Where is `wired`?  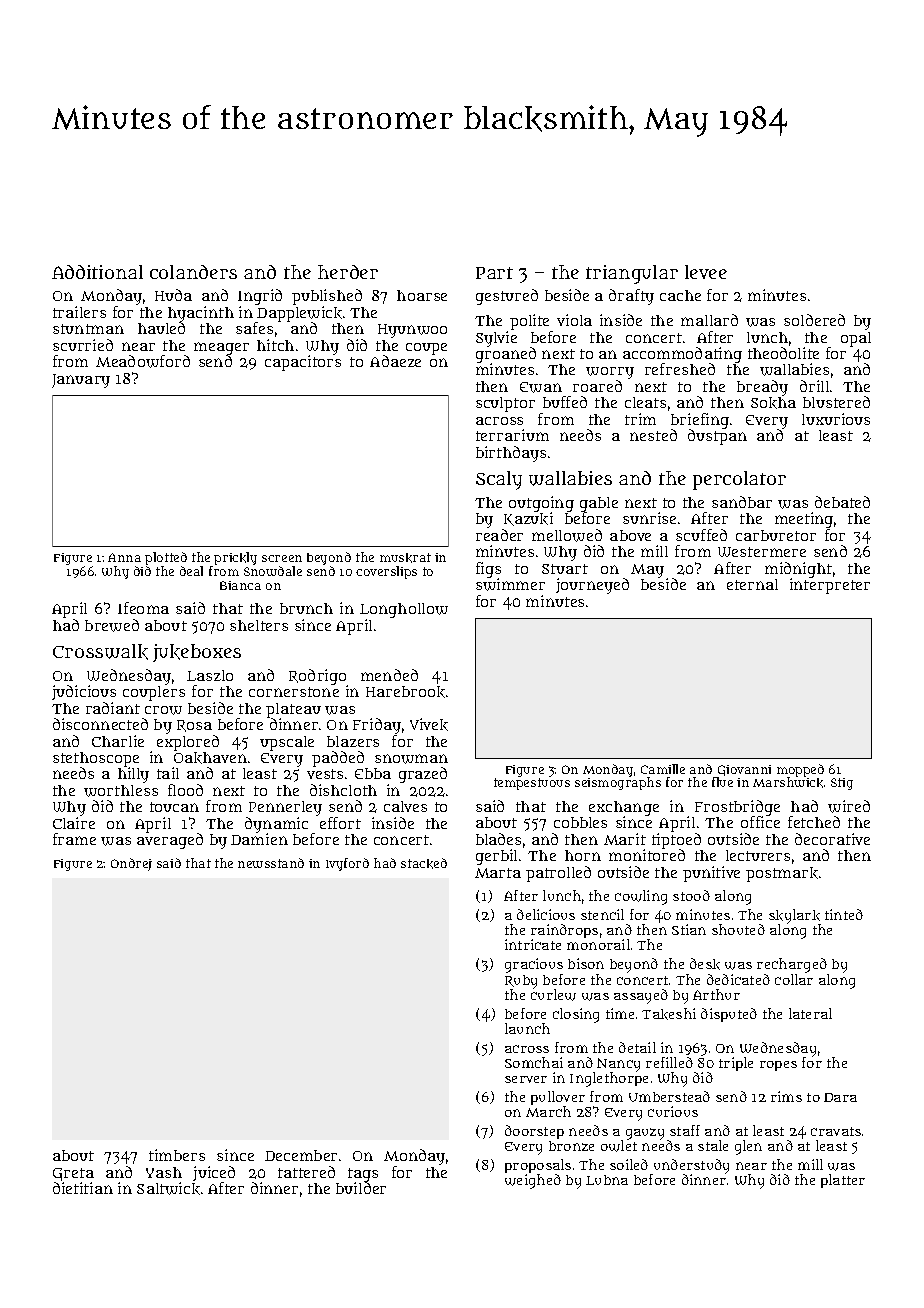 wired is located at coordinates (849, 806).
